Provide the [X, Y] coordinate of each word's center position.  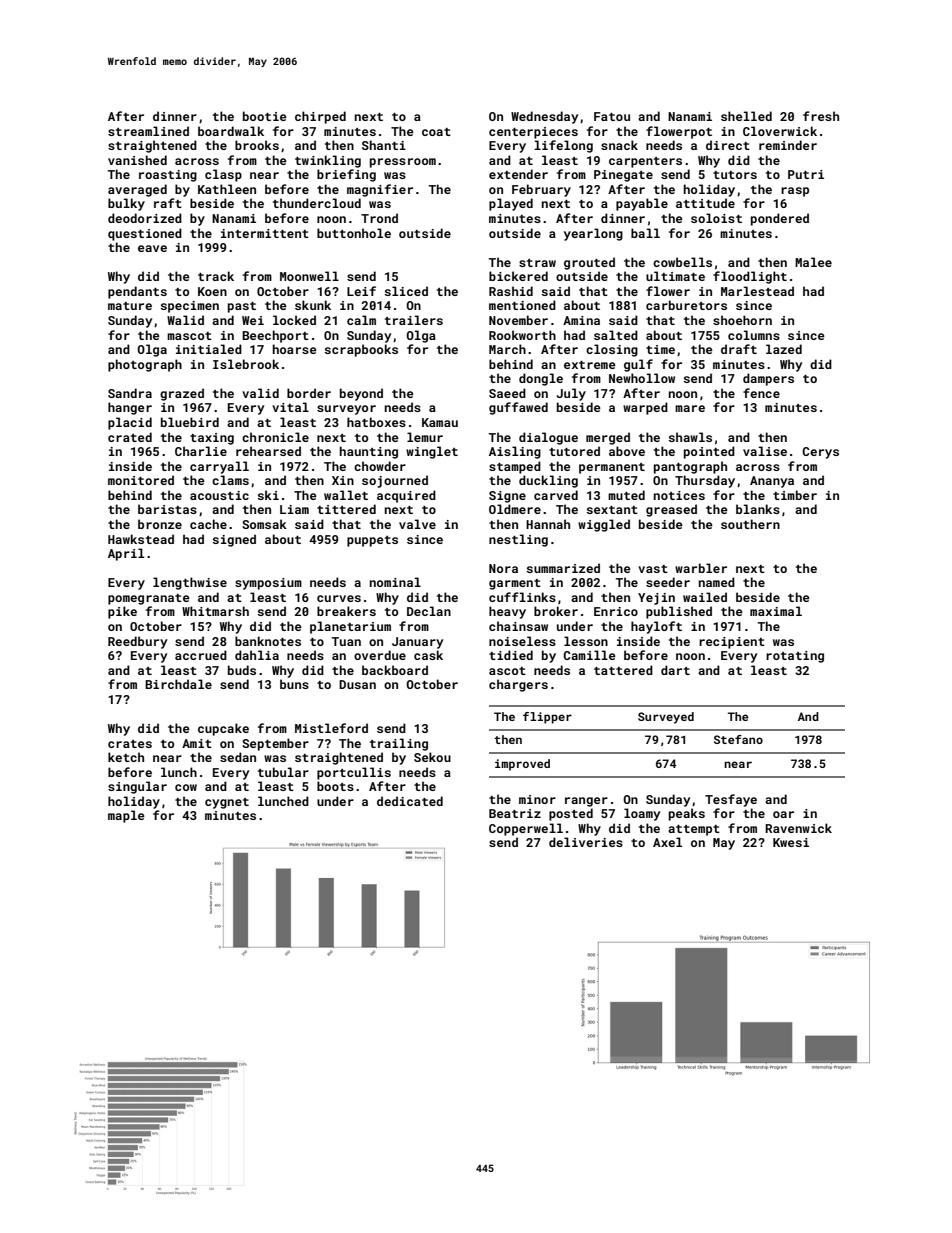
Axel [667, 842]
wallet [346, 495]
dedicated [410, 801]
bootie [265, 116]
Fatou [612, 116]
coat [436, 132]
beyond [361, 394]
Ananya [772, 482]
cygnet [227, 803]
